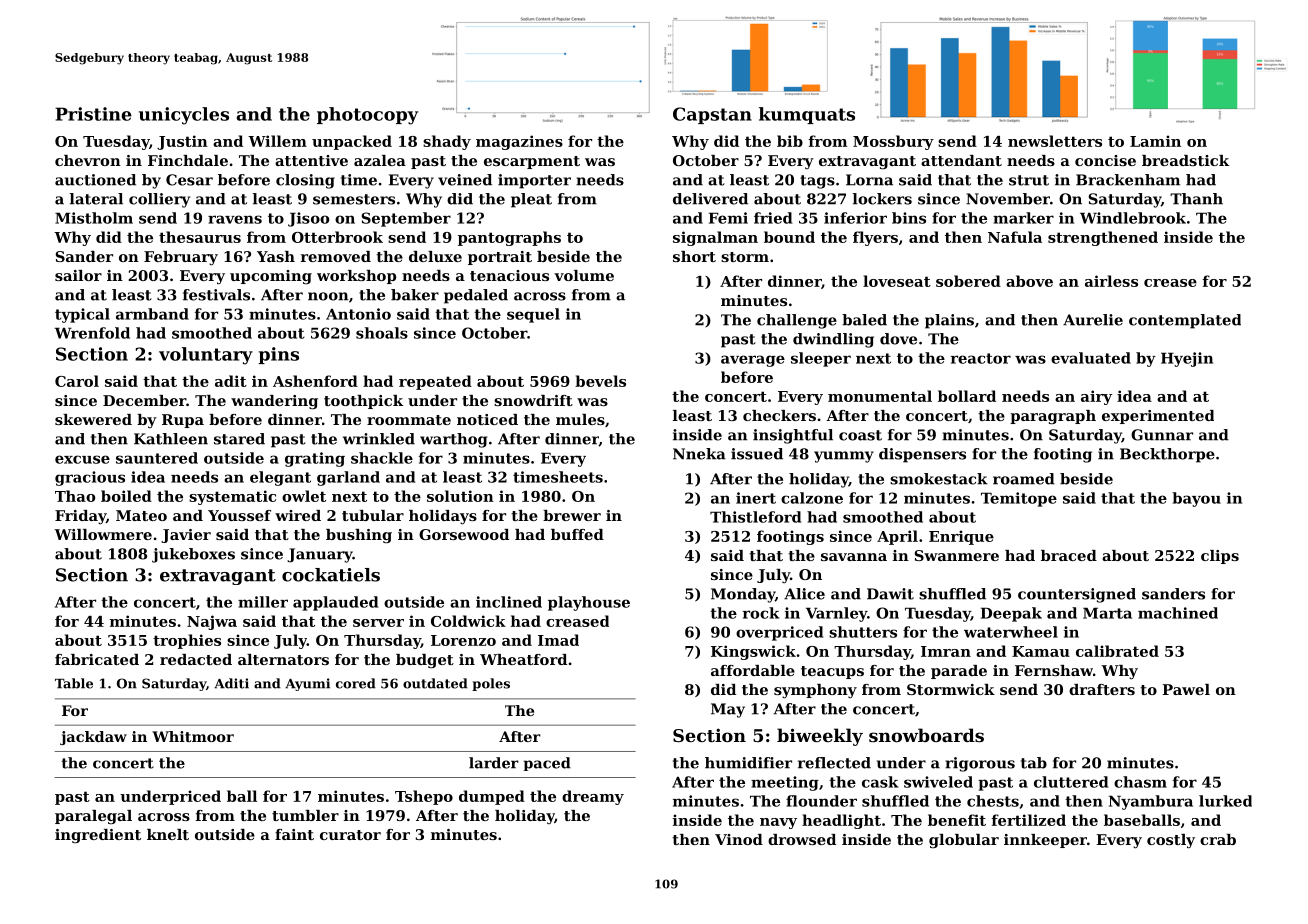 Image resolution: width=1308 pixels, height=924 pixels. Describe the element at coordinates (188, 160) in the screenshot. I see `Finchdale` at that location.
